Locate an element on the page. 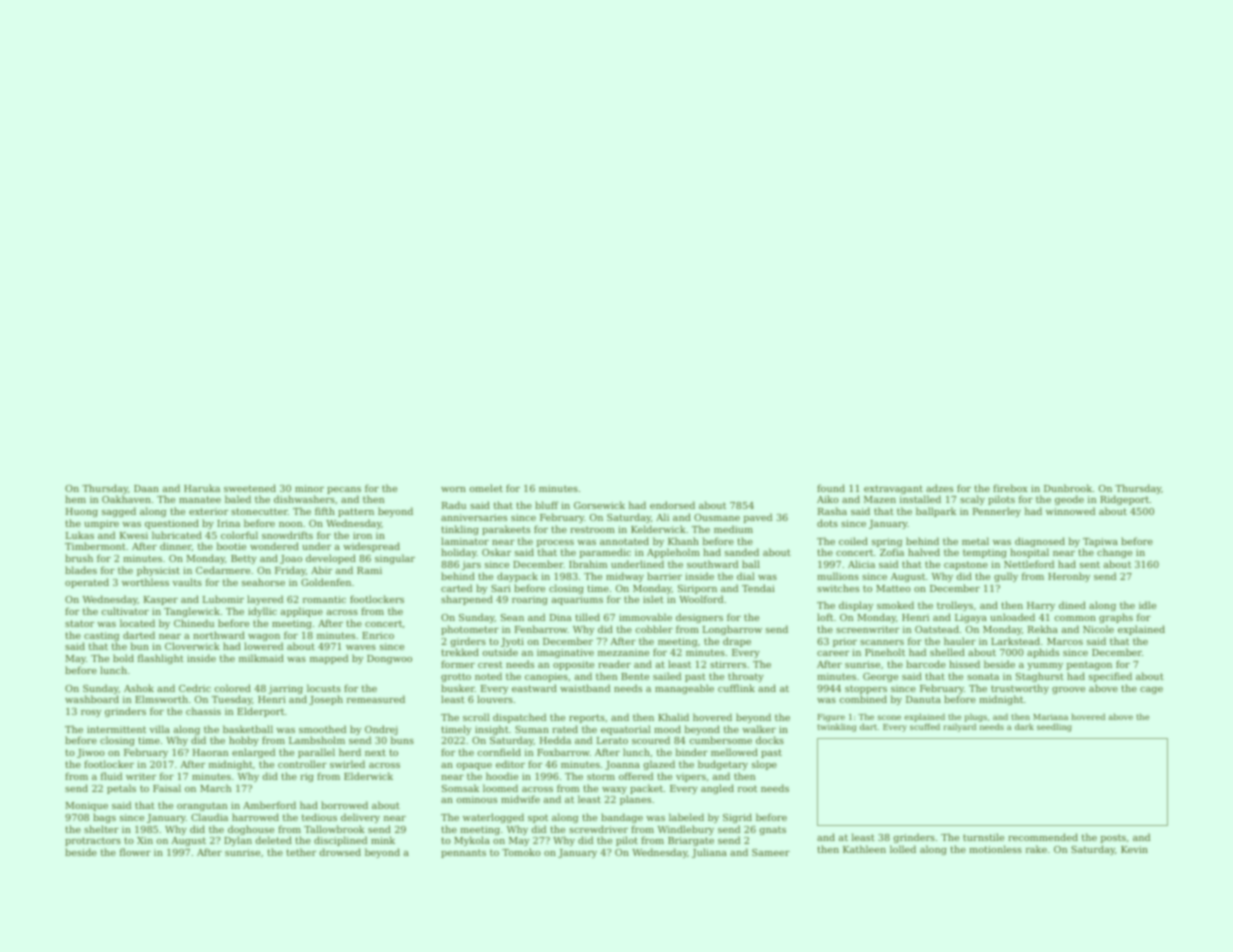 This page has width=1233, height=952. walker is located at coordinates (759, 729).
